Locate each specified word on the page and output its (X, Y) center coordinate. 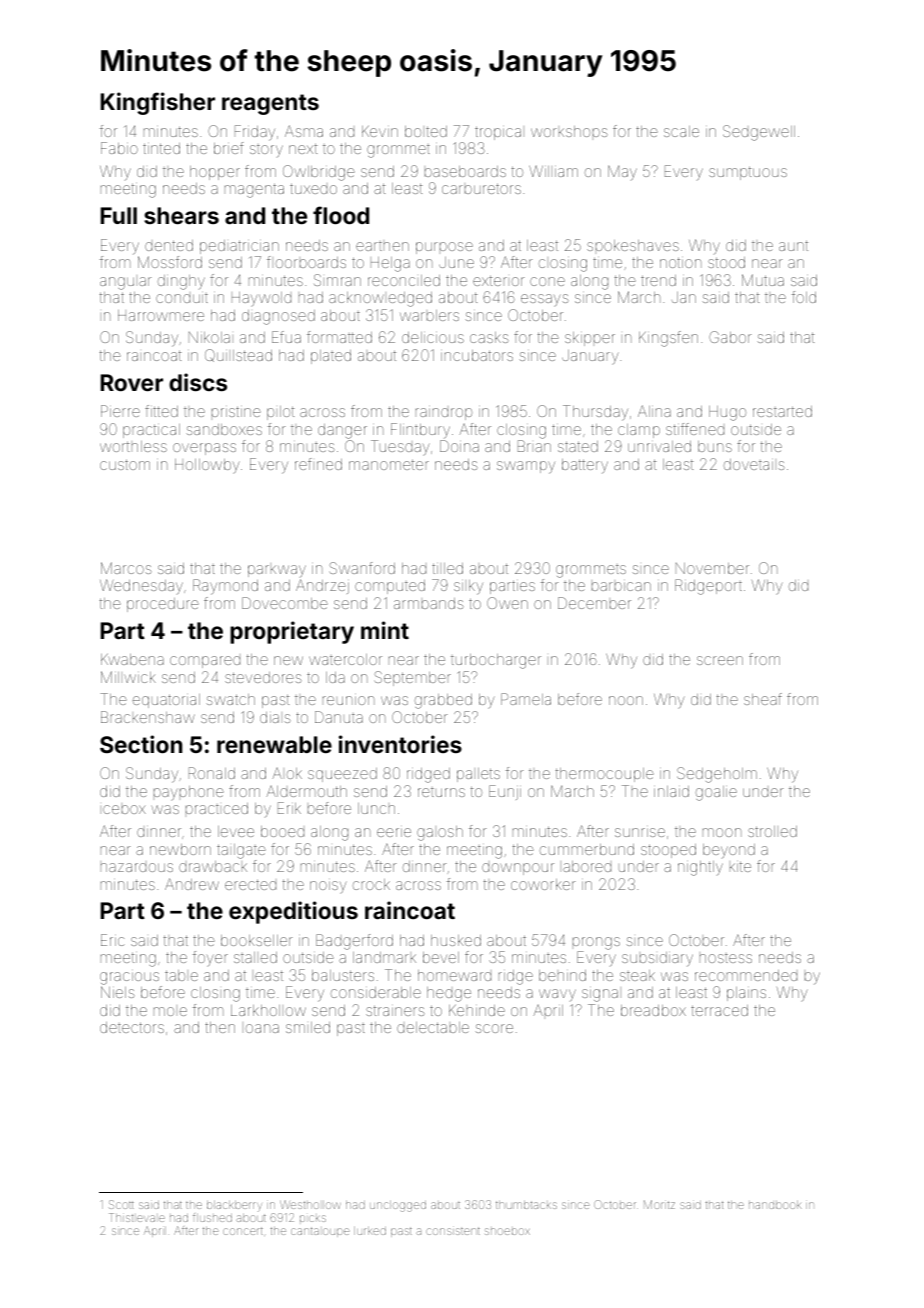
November (712, 568)
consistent (453, 1231)
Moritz (659, 1204)
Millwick (128, 677)
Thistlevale (137, 1217)
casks (489, 337)
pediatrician (239, 247)
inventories (400, 744)
